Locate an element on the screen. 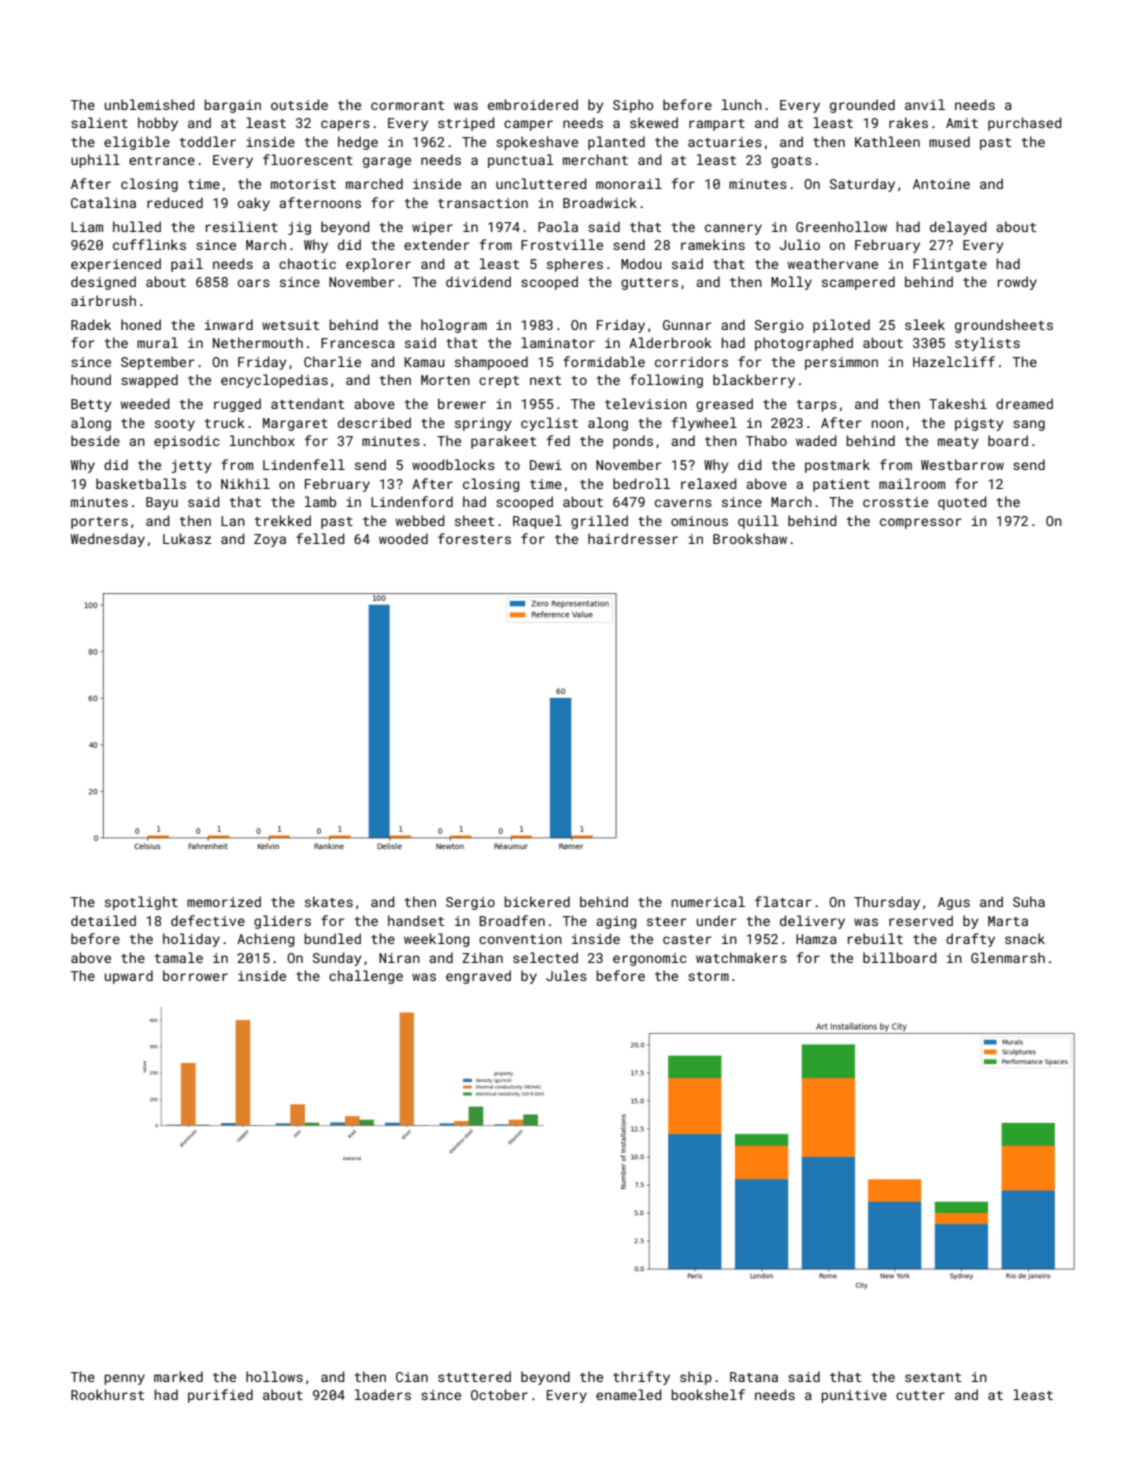 The width and height of the screenshot is (1134, 1467). aging is located at coordinates (616, 922).
